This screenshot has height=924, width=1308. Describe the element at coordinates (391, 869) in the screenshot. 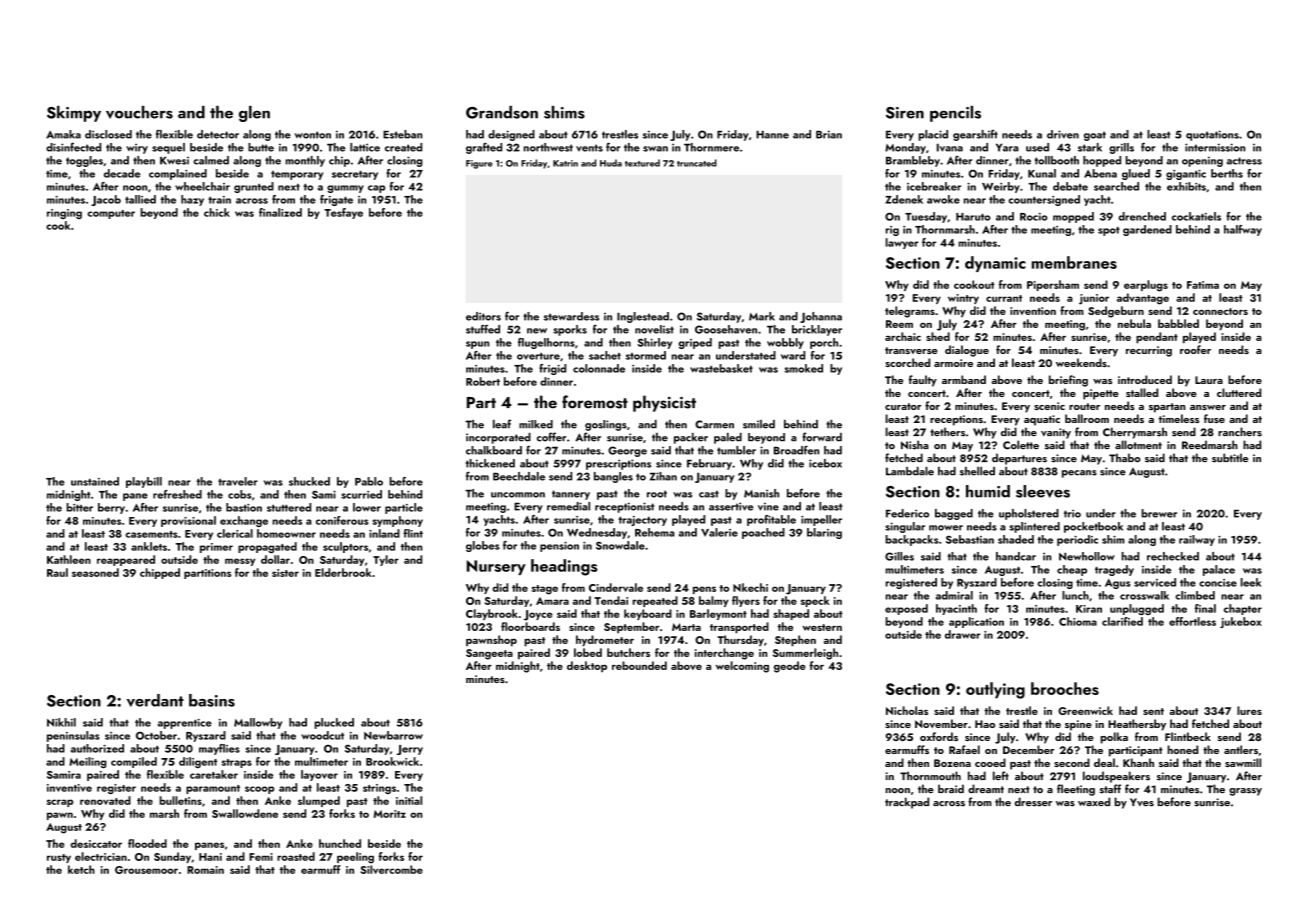

I see `Silvercombe` at that location.
